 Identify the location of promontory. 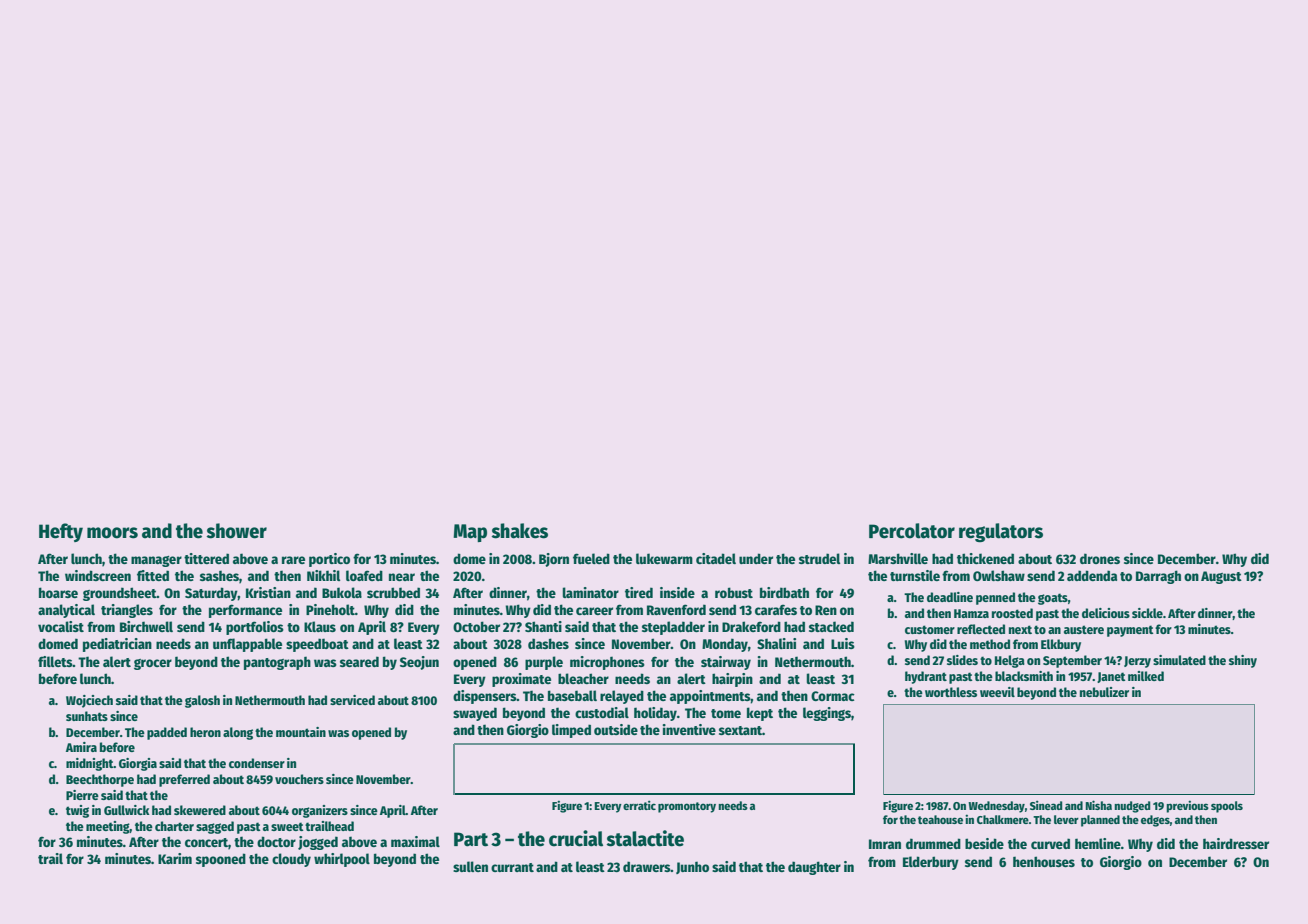
(687, 807).
